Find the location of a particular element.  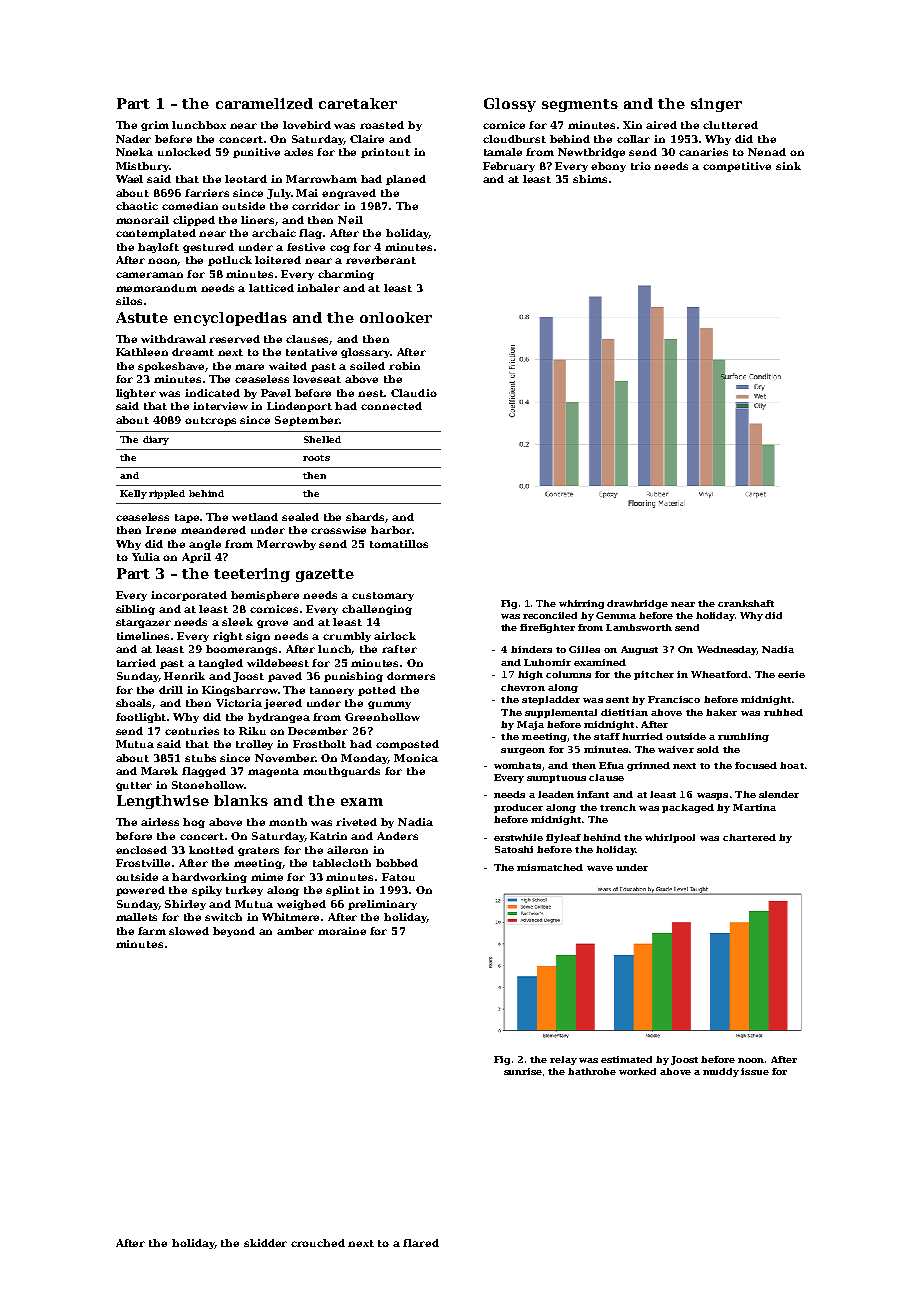

segments is located at coordinates (580, 105).
